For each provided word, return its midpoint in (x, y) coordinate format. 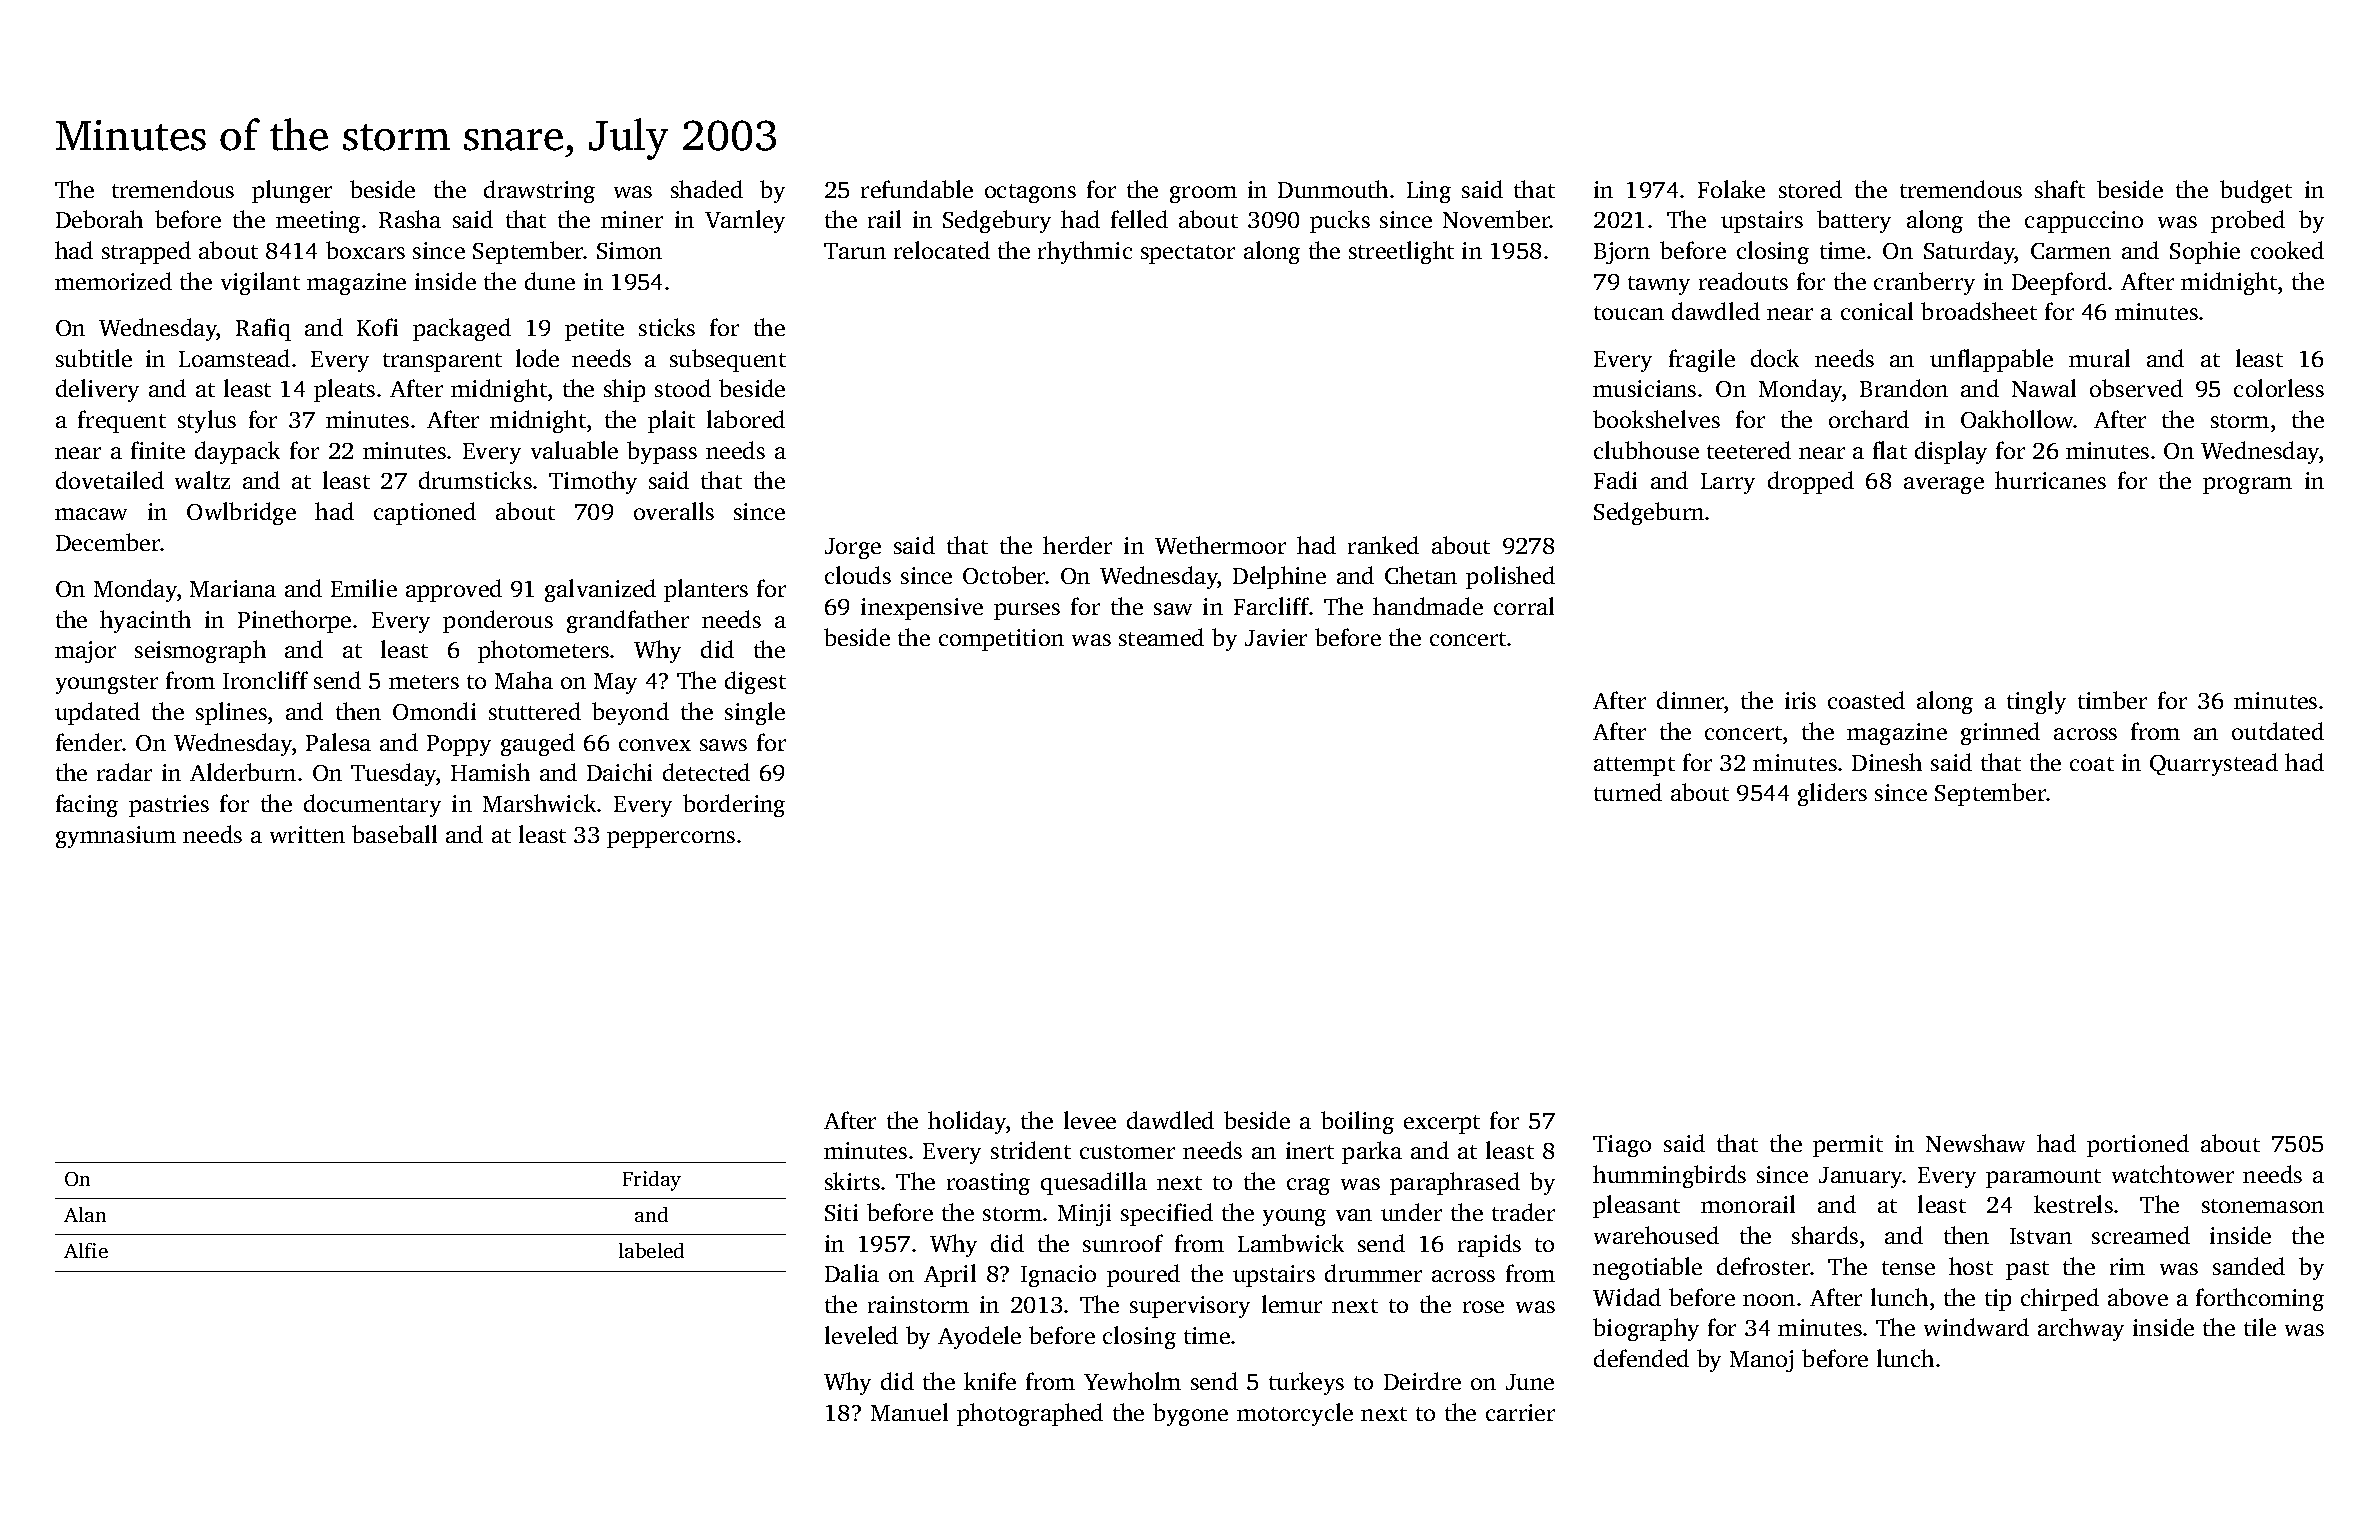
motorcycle (1295, 1414)
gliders (1832, 794)
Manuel (909, 1412)
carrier (1520, 1412)
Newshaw (1975, 1143)
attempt (1634, 766)
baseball (394, 834)
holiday (967, 1122)
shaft (2060, 189)
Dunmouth (1333, 189)
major (85, 652)
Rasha (410, 219)
